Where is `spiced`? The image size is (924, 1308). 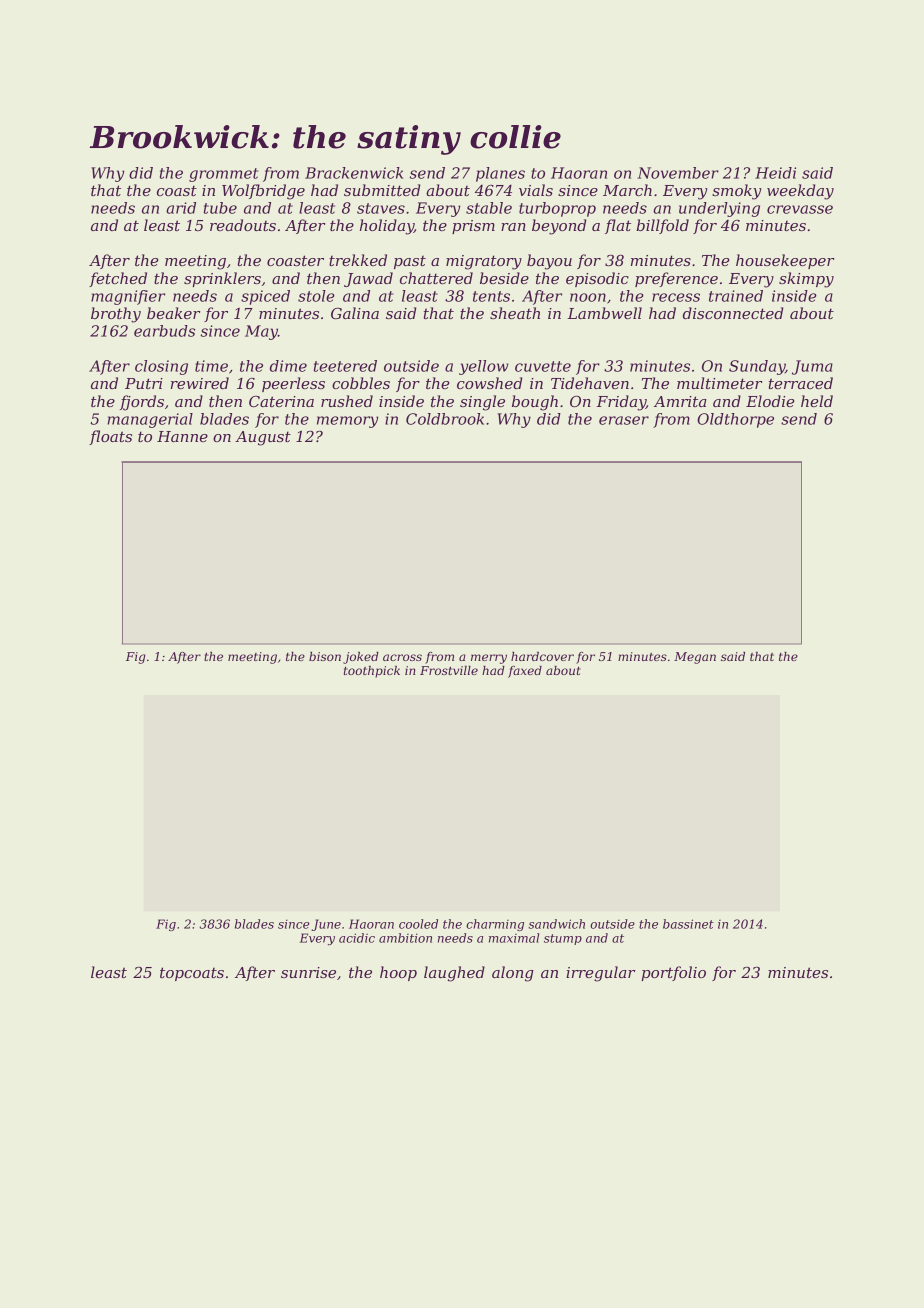 spiced is located at coordinates (265, 297).
